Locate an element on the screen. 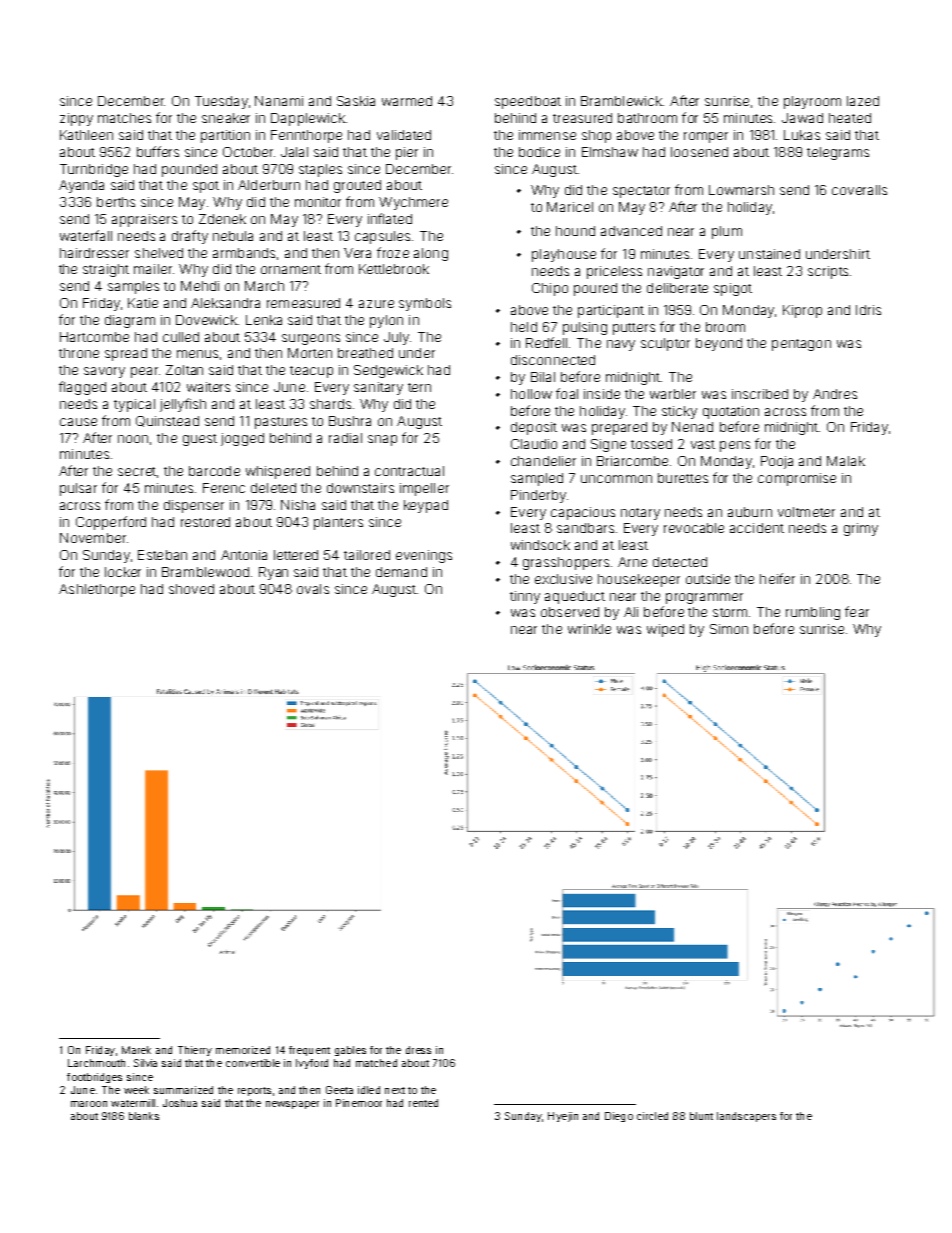 The image size is (952, 1233). Pinderby is located at coordinates (538, 496).
